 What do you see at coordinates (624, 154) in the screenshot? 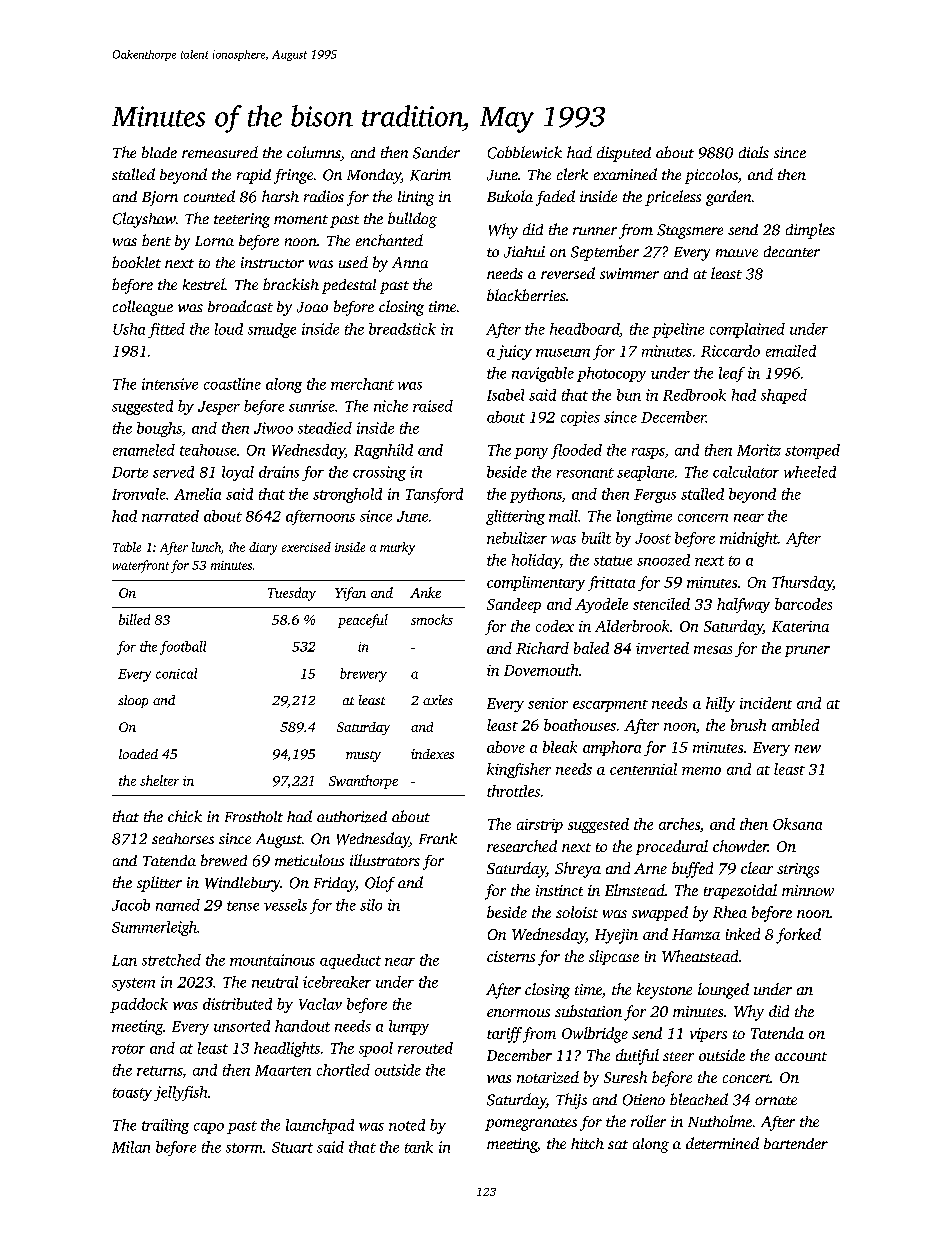
I see `disputed` at bounding box center [624, 154].
